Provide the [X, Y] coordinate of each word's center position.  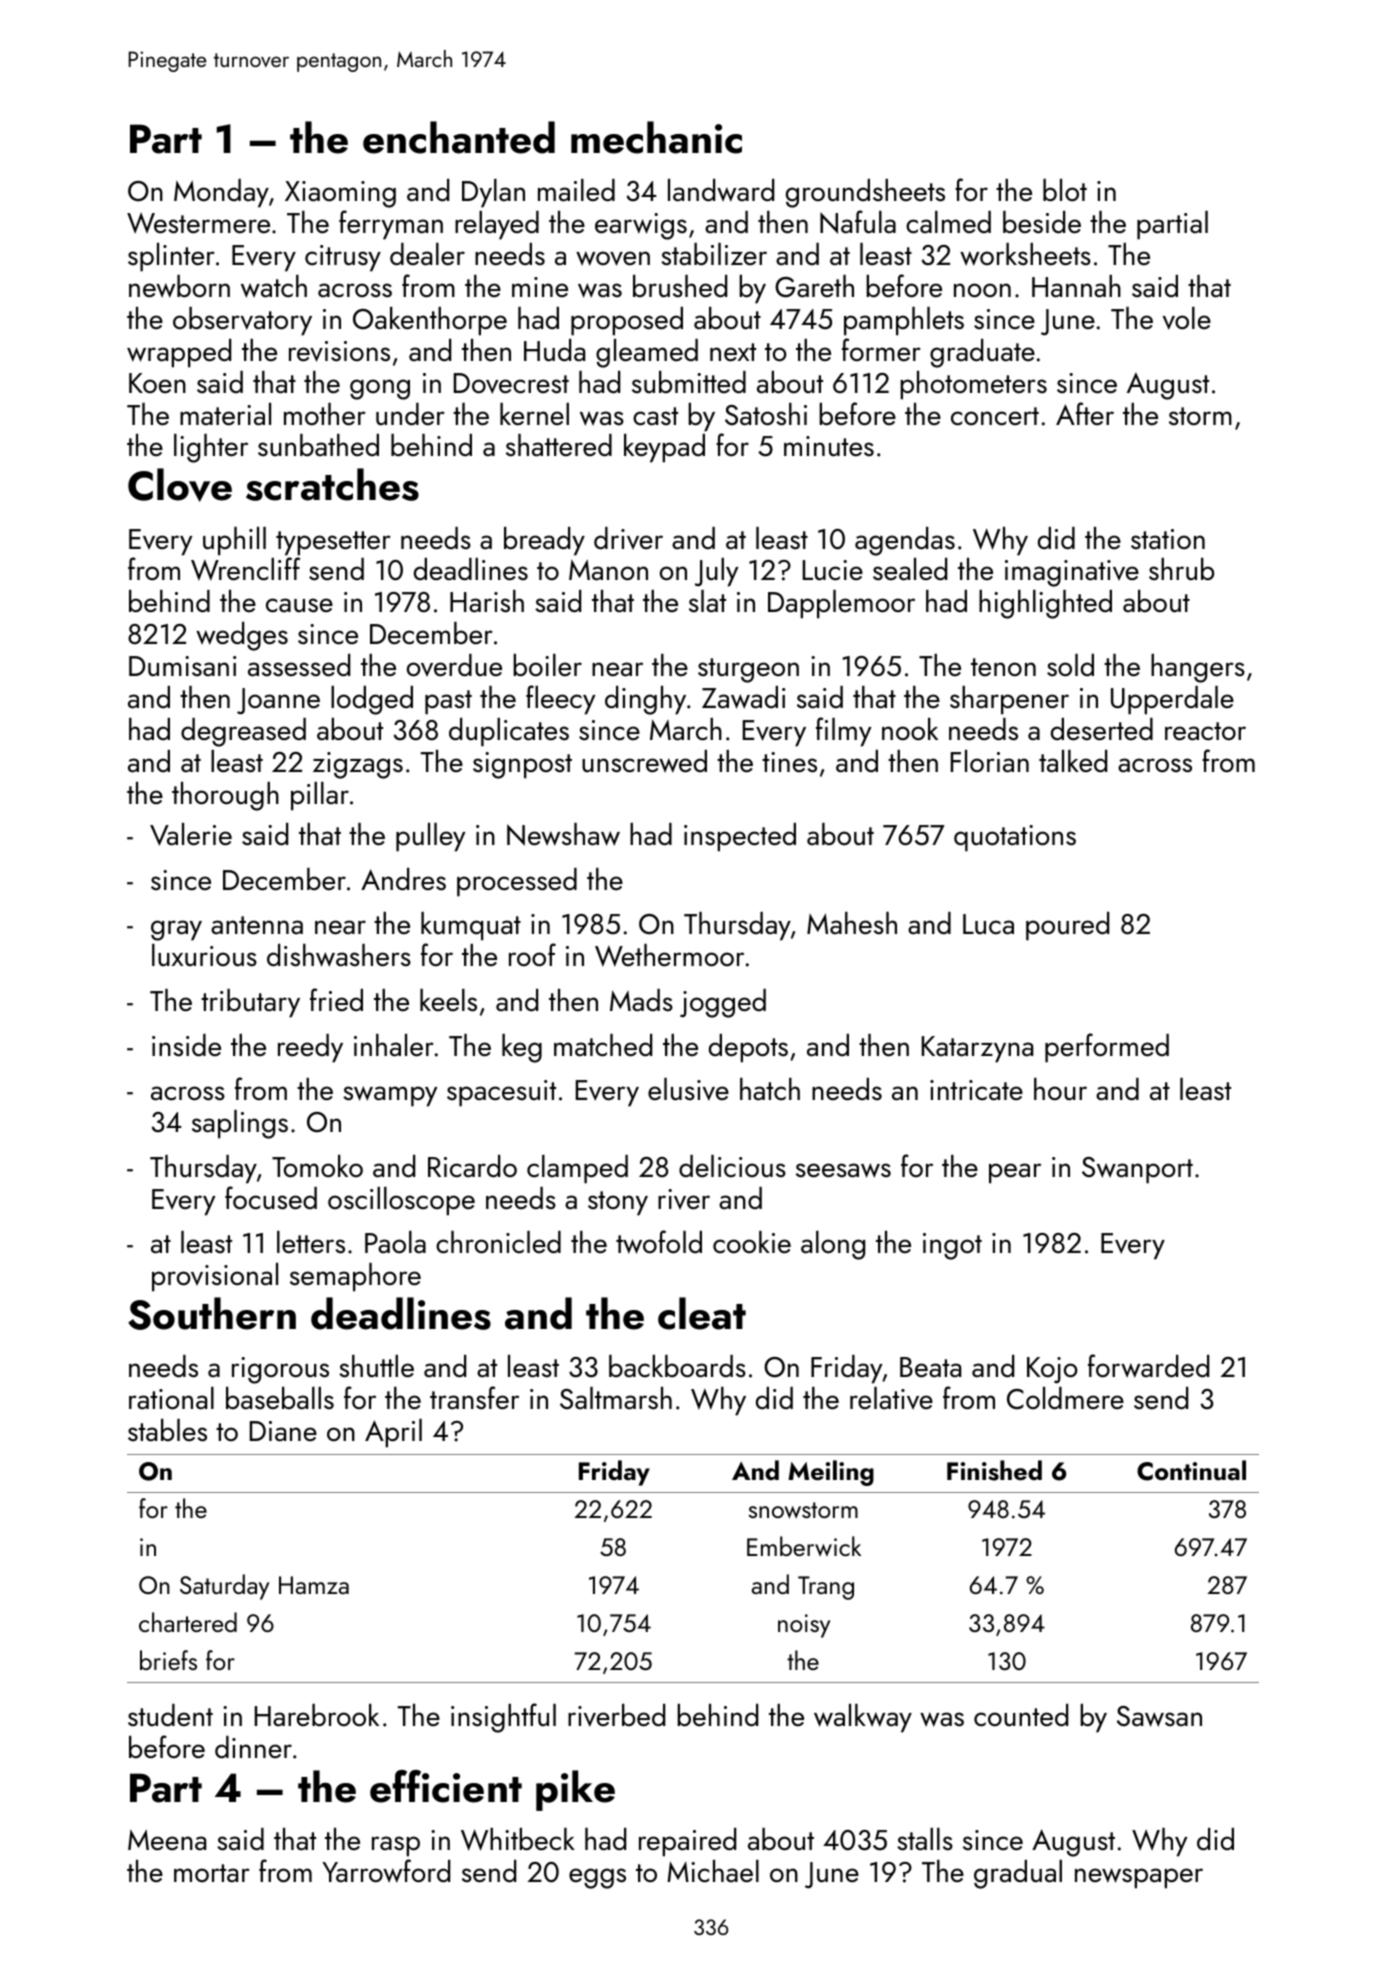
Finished [994, 1470]
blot [1065, 190]
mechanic [656, 137]
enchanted [459, 137]
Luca [988, 924]
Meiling [831, 1473]
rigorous [280, 1370]
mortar [212, 1873]
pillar [320, 796]
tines [789, 762]
